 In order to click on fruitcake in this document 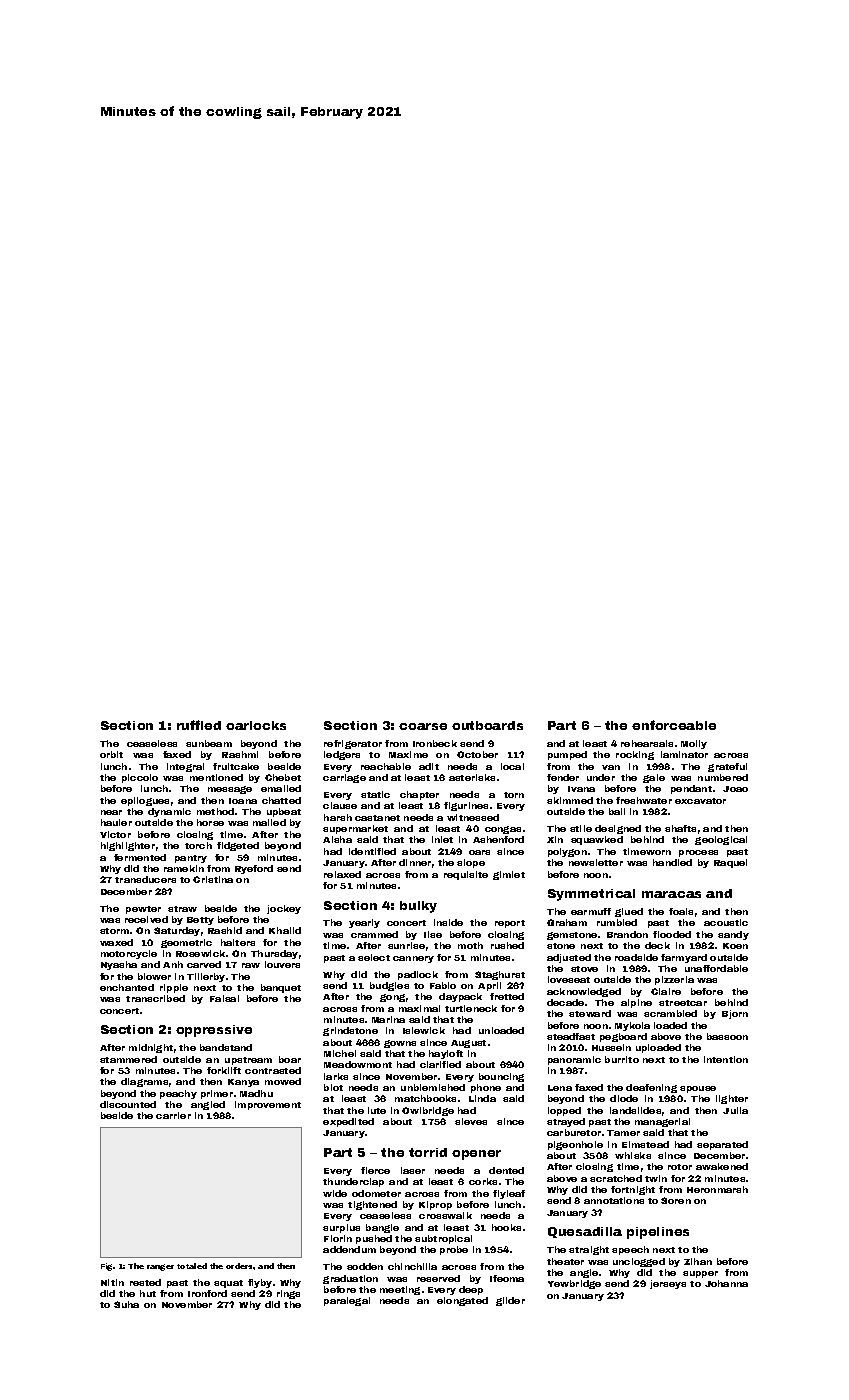, I will do `click(236, 766)`.
